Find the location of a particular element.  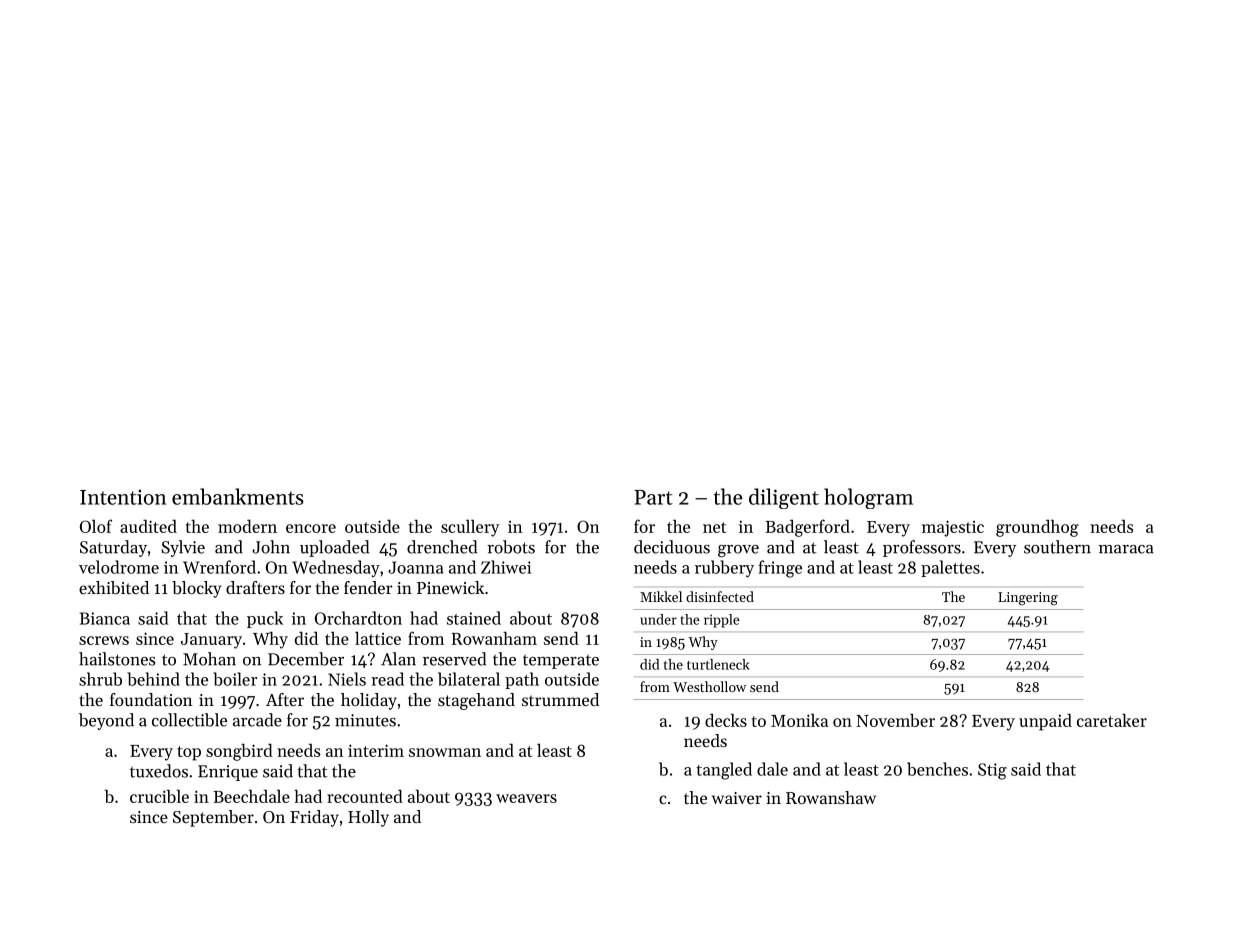

Friday is located at coordinates (314, 818).
